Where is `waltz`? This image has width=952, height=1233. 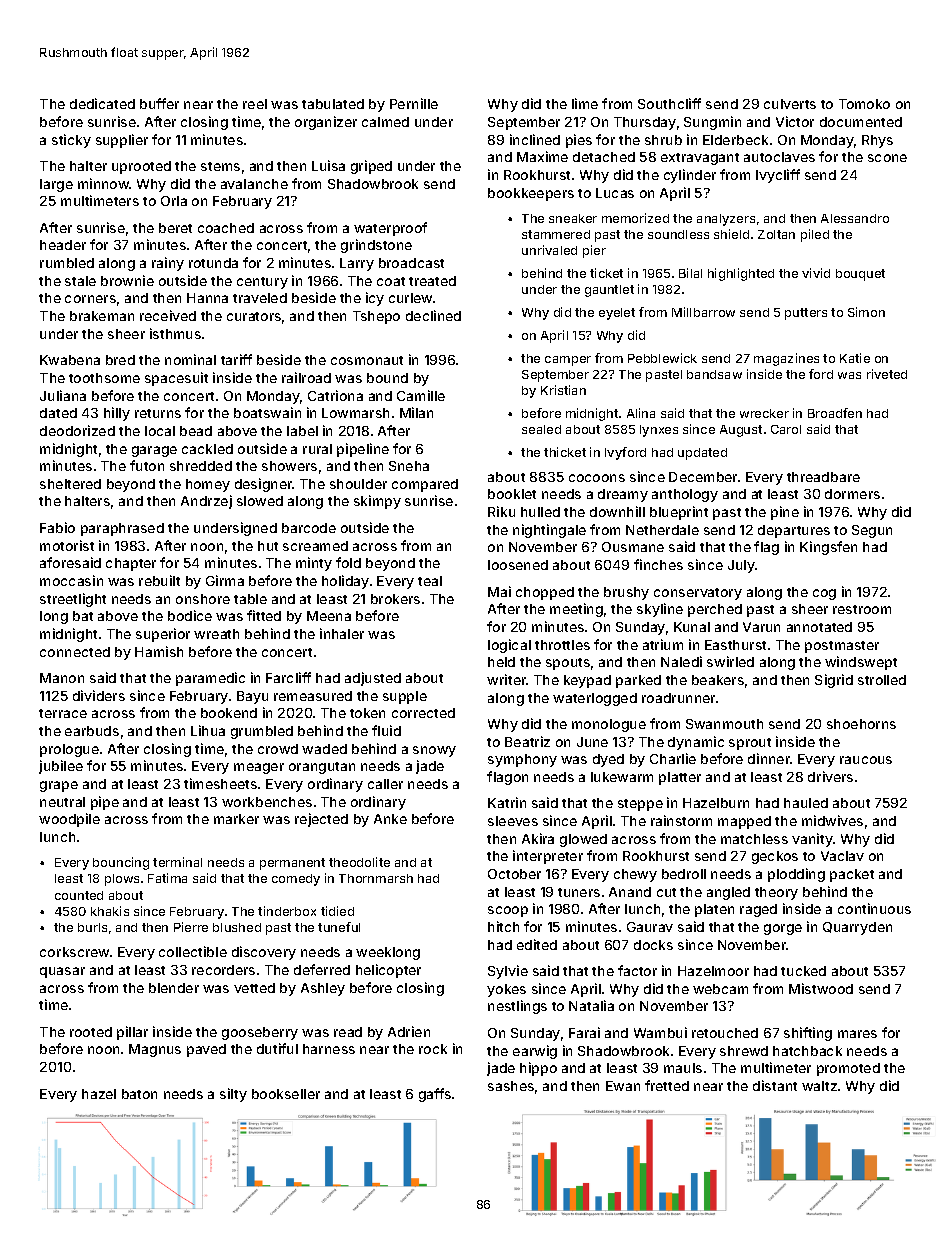 waltz is located at coordinates (819, 1086).
